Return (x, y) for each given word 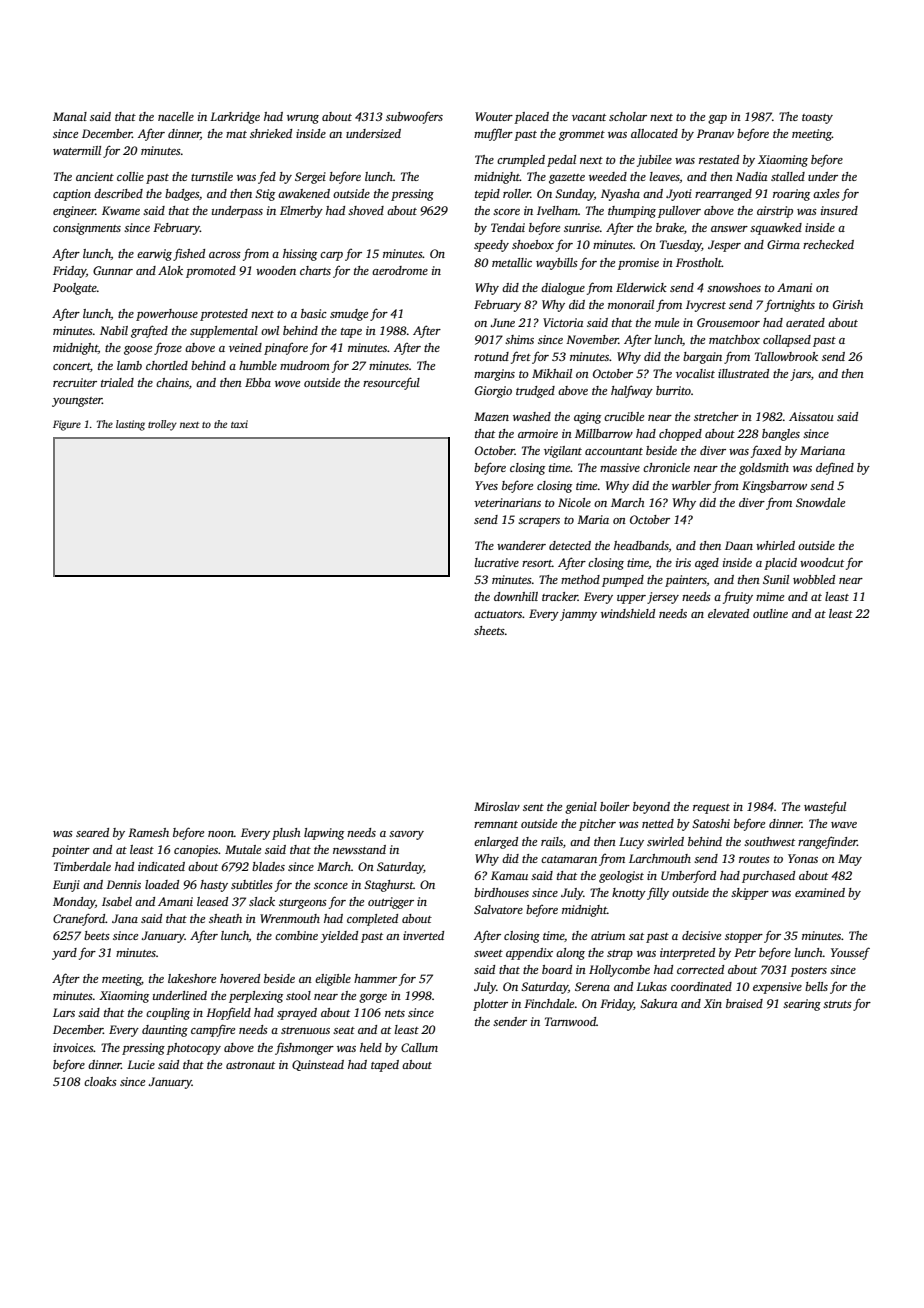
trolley (162, 425)
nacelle (176, 116)
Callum (419, 1047)
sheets (489, 630)
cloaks (100, 1081)
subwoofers (414, 117)
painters (686, 581)
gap (717, 119)
